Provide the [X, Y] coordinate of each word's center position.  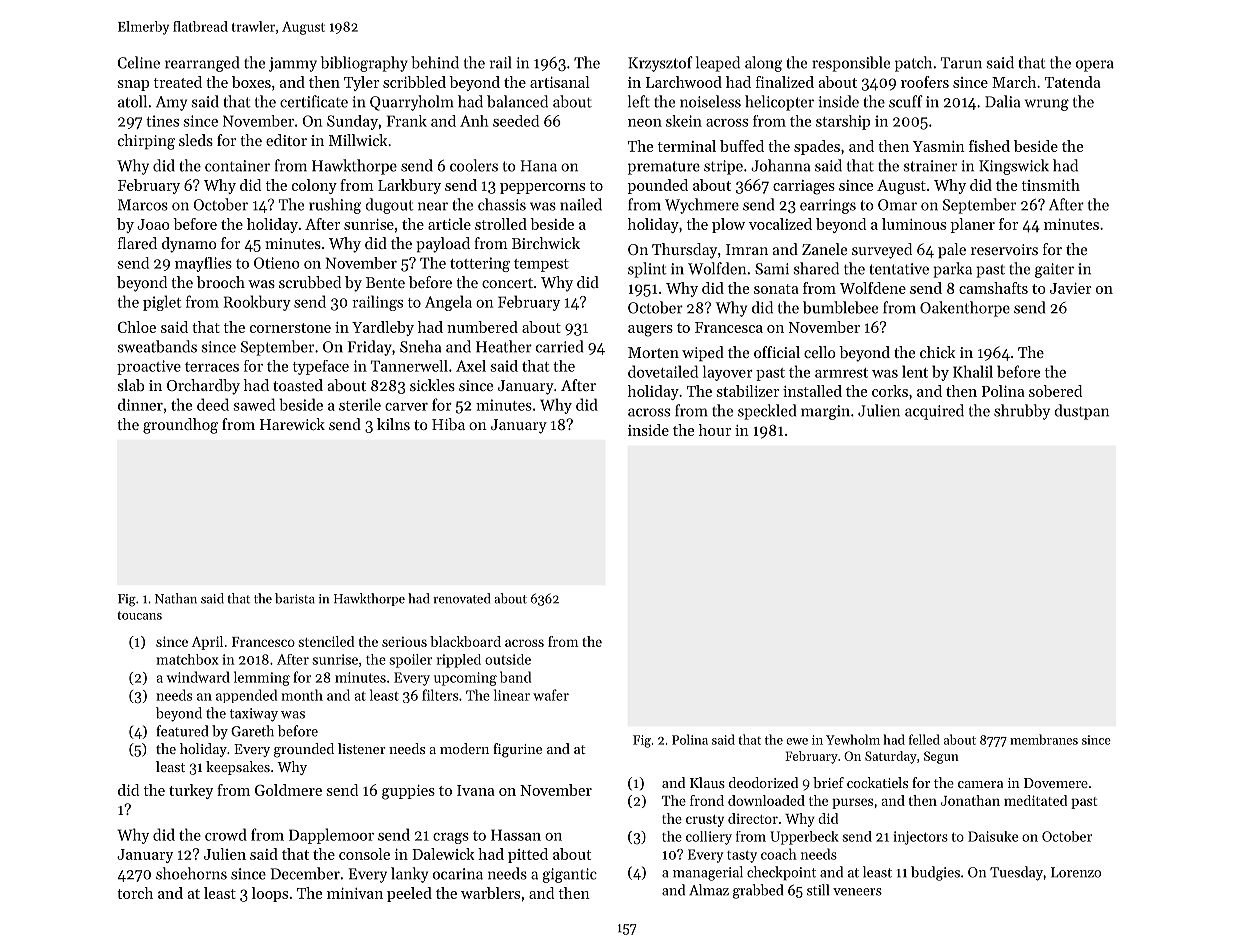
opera [1095, 66]
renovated [461, 598]
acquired [934, 412]
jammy [293, 64]
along [763, 64]
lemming [262, 678]
